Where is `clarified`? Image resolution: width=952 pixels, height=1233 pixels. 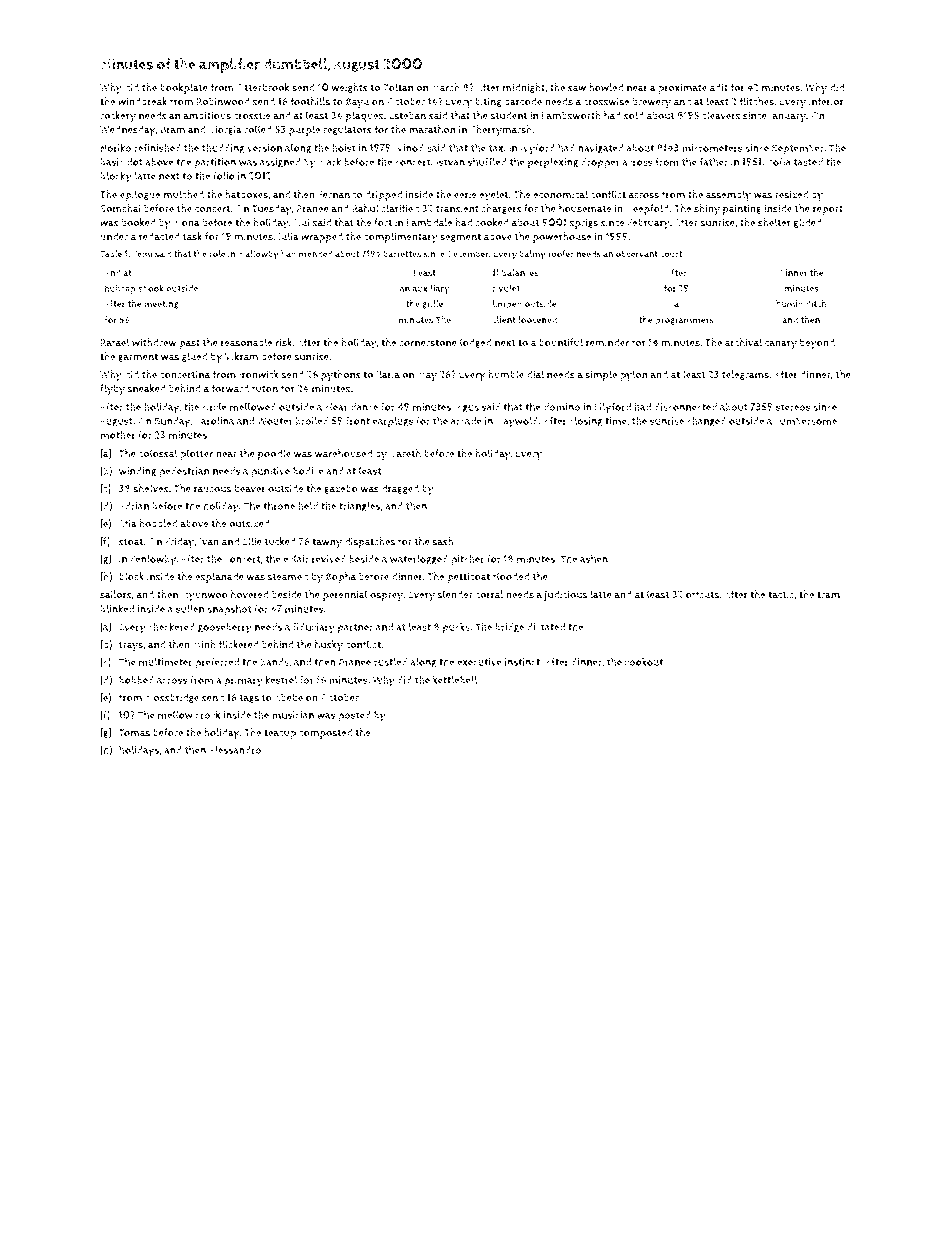 clarified is located at coordinates (400, 208).
